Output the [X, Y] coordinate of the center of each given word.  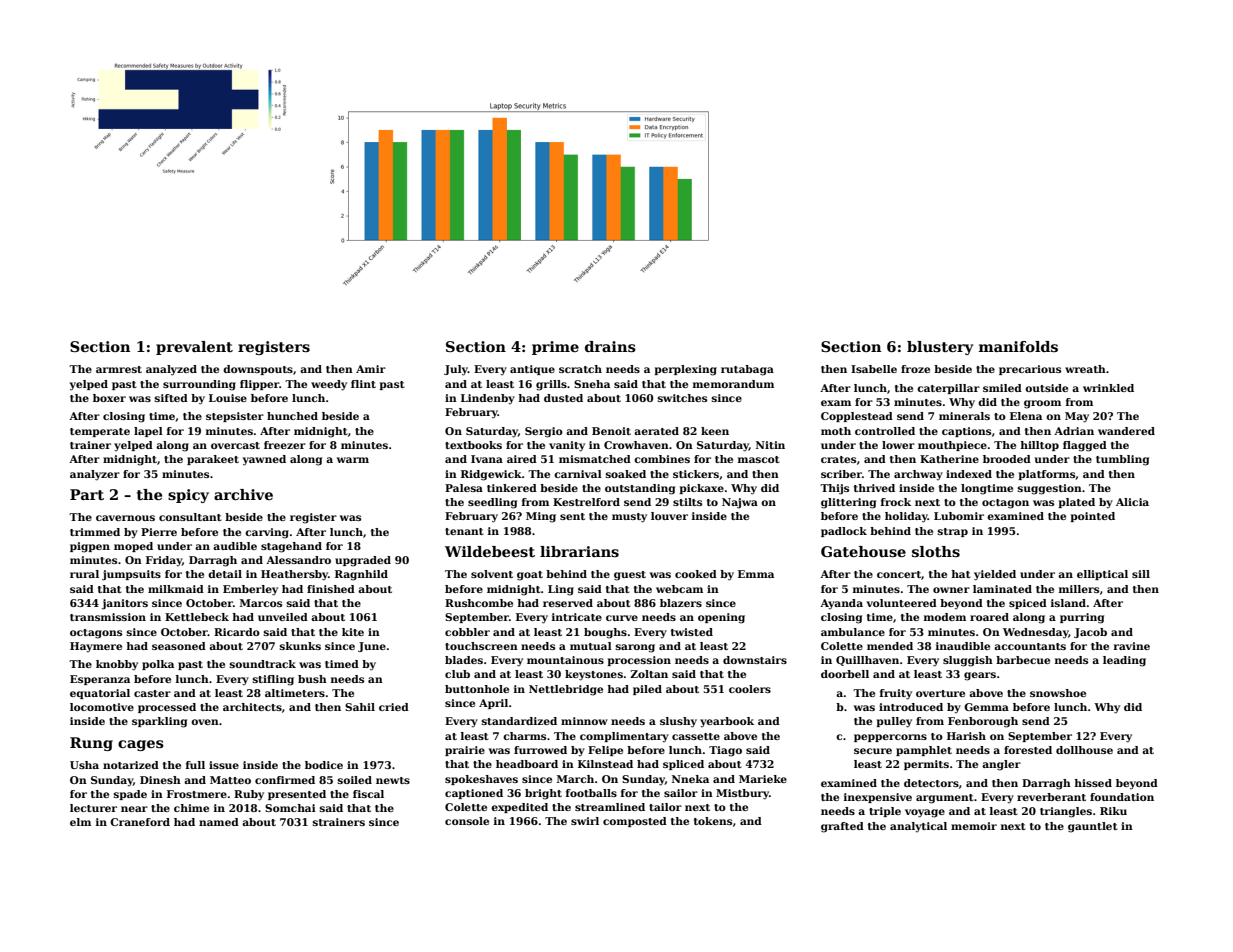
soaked [626, 474]
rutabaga [747, 370]
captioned [474, 794]
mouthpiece [952, 446]
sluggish [968, 661]
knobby [117, 665]
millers [1079, 589]
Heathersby [294, 575]
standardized [519, 721]
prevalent [194, 348]
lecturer [93, 808]
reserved [568, 603]
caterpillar [948, 389]
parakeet [213, 460]
